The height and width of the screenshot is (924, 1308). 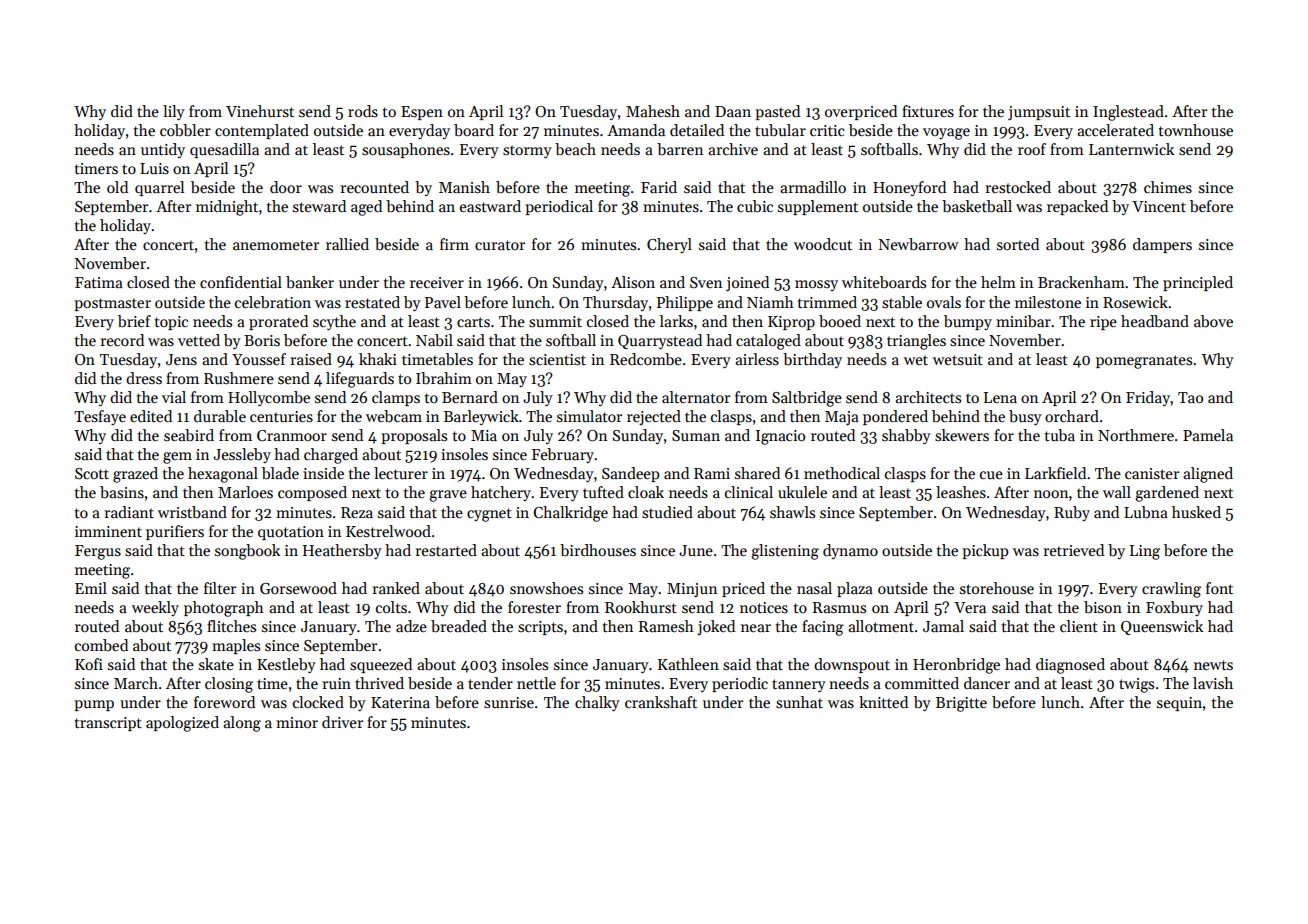 I want to click on chimes, so click(x=1168, y=187).
